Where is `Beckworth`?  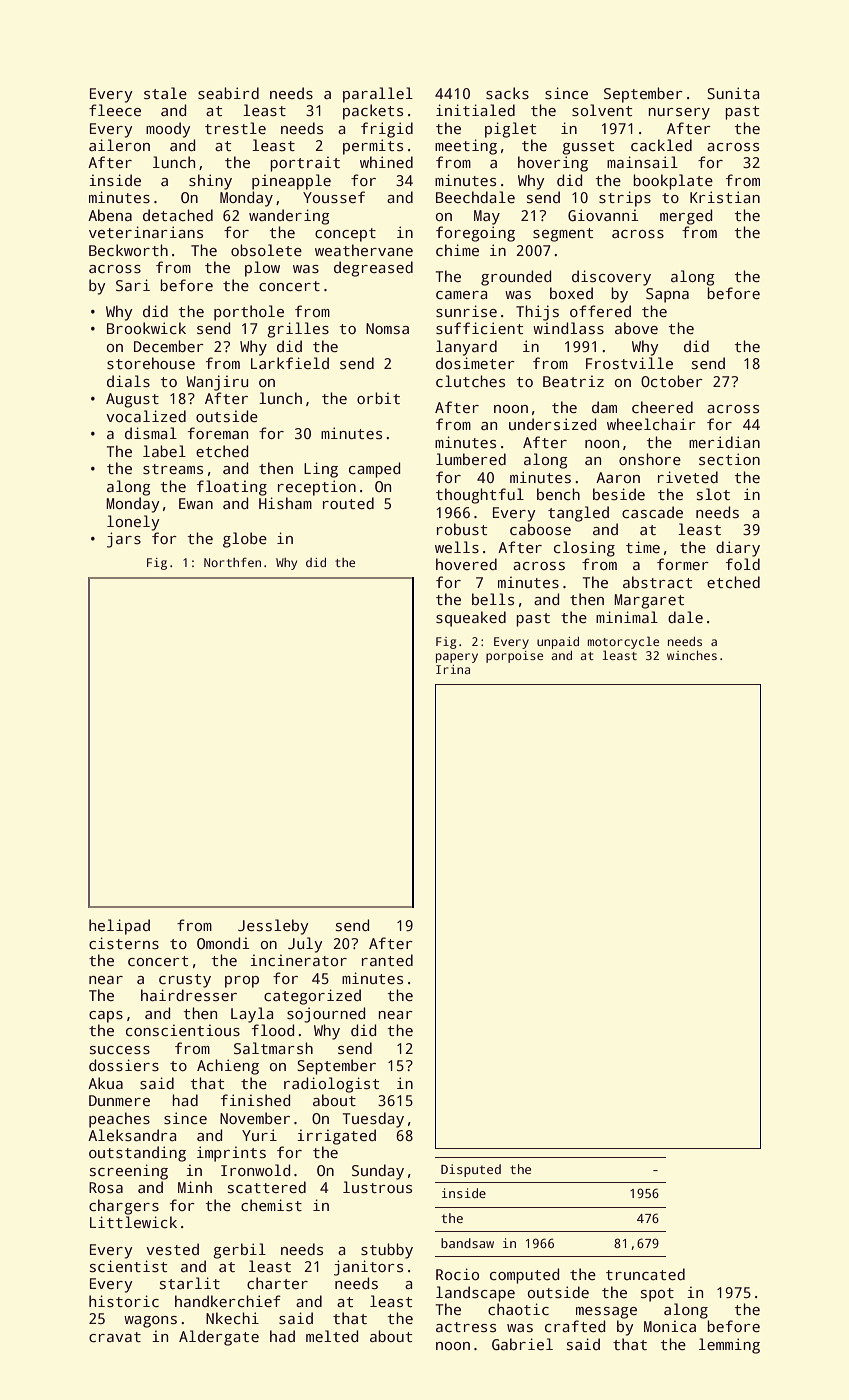
Beckworth is located at coordinates (128, 250).
